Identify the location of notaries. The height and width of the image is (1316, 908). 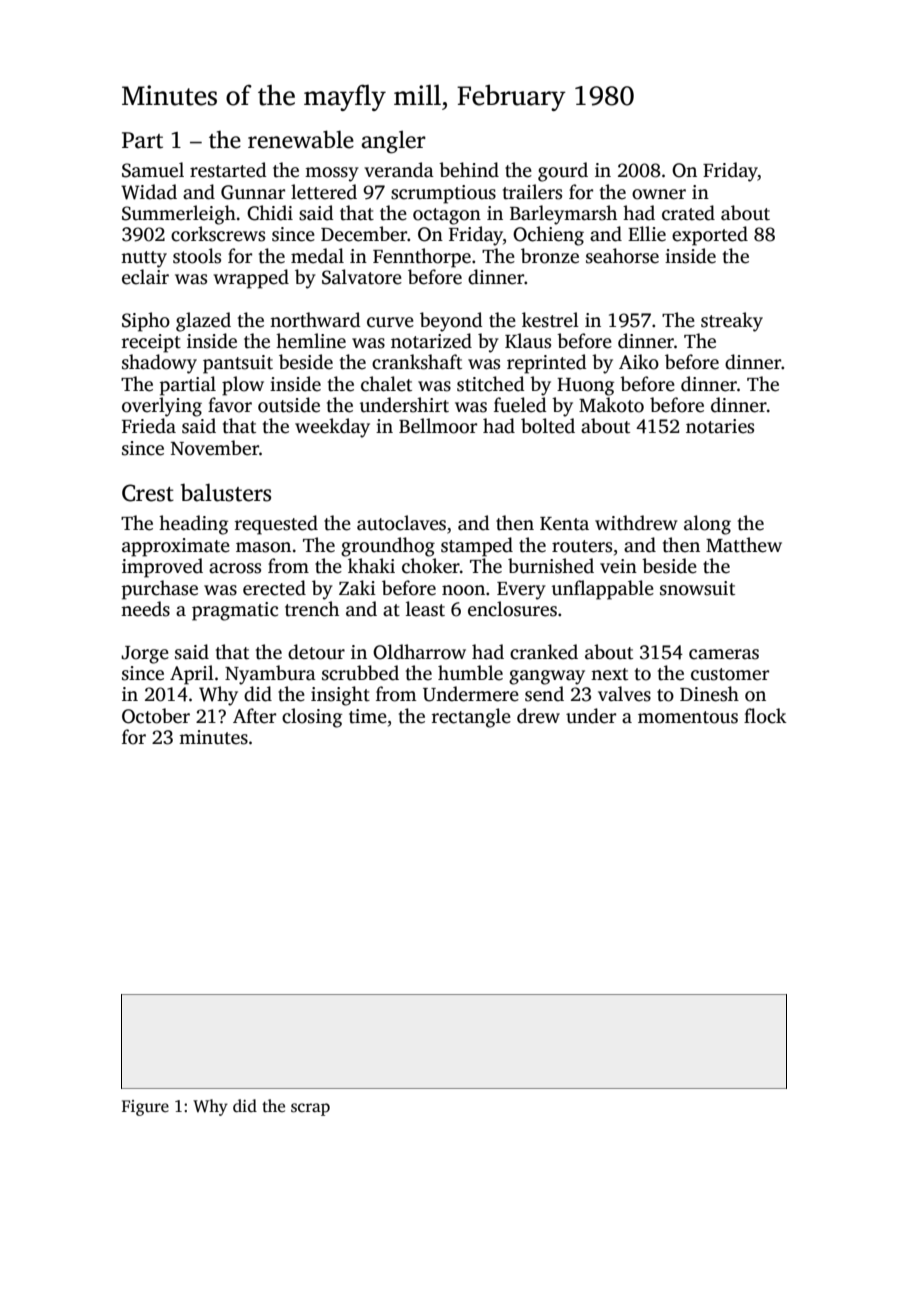
(720, 426).
